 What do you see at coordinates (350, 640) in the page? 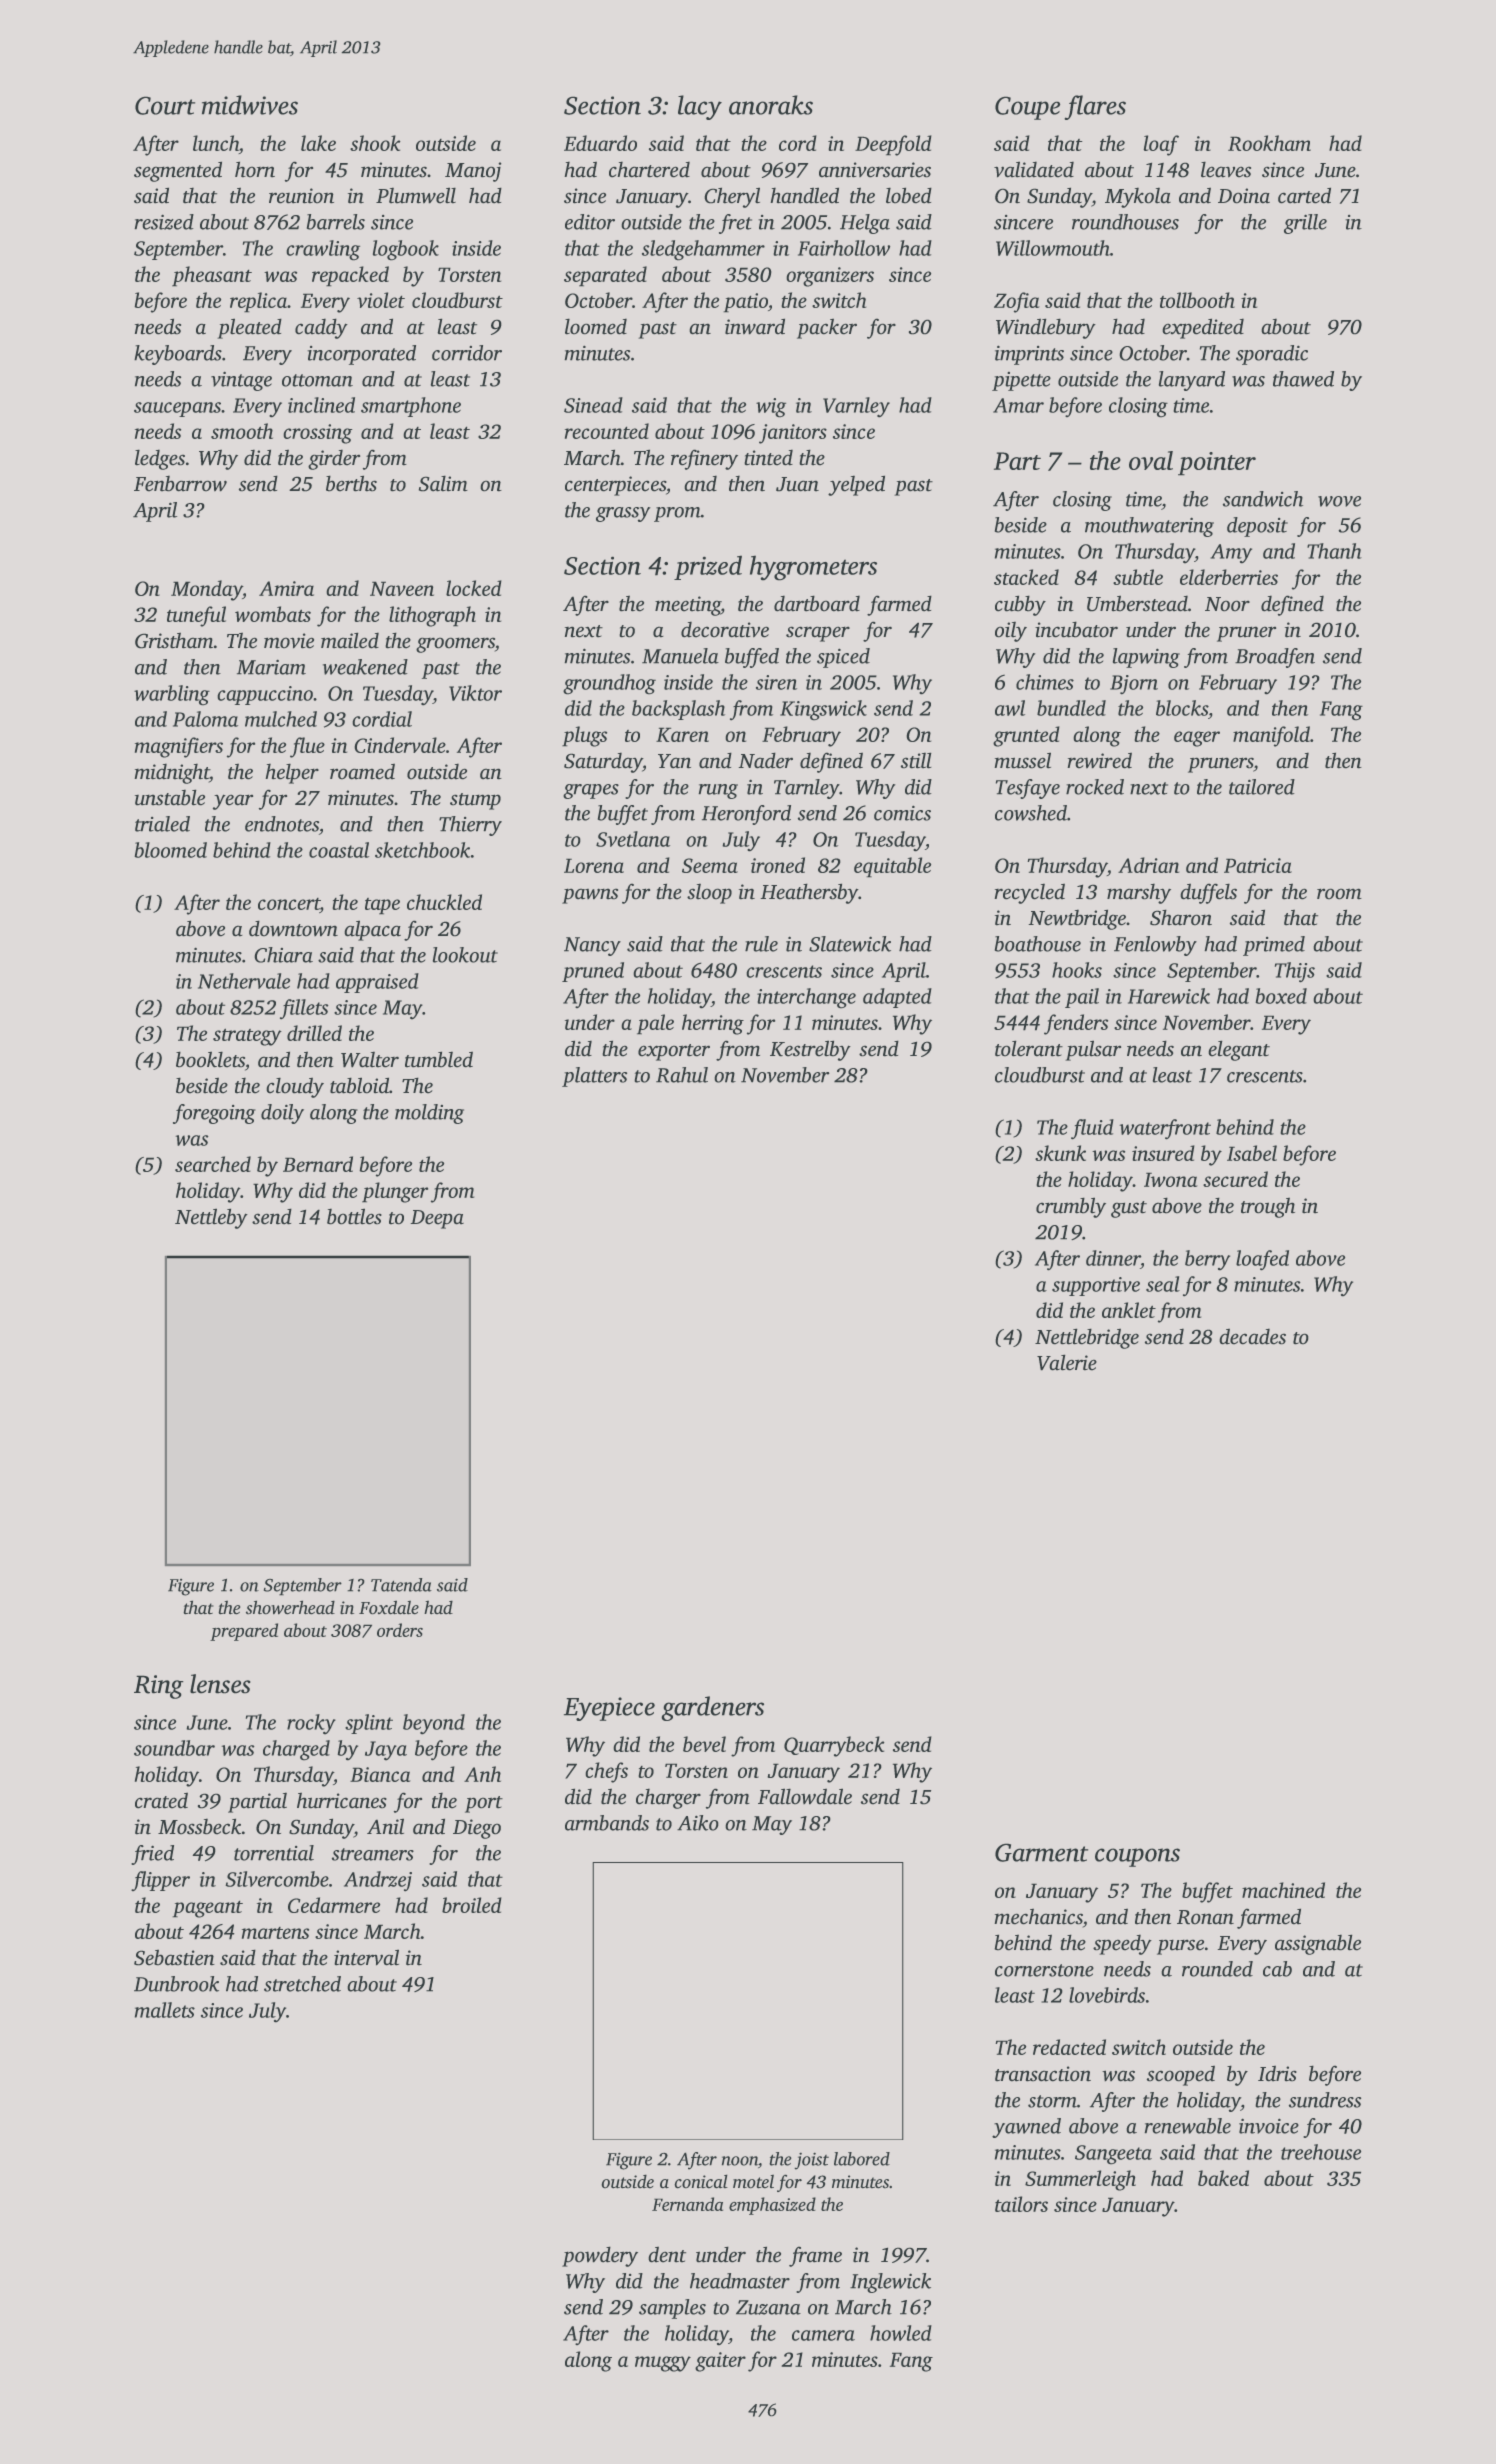
I see `mailed` at bounding box center [350, 640].
